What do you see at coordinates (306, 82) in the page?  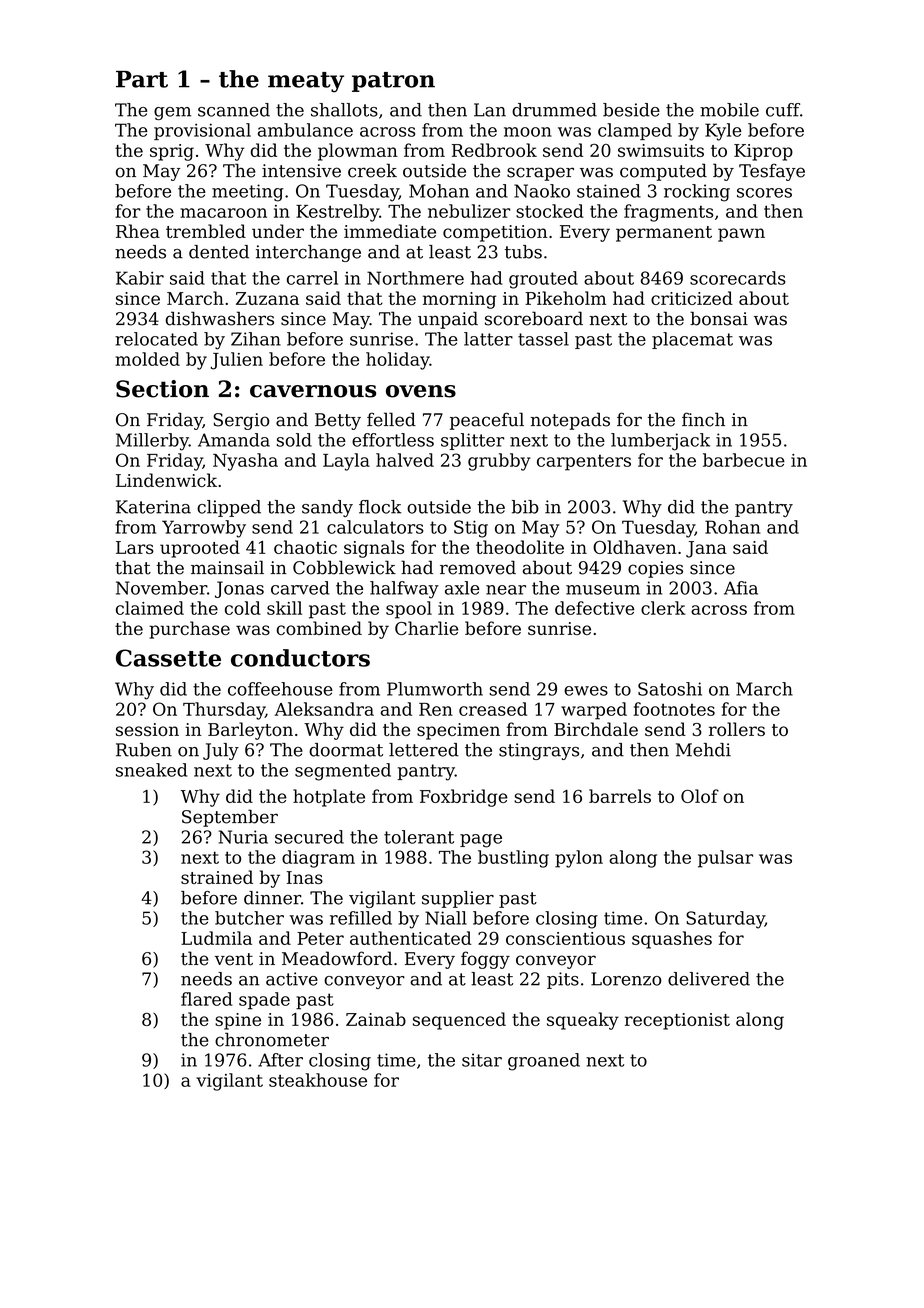 I see `meaty` at bounding box center [306, 82].
